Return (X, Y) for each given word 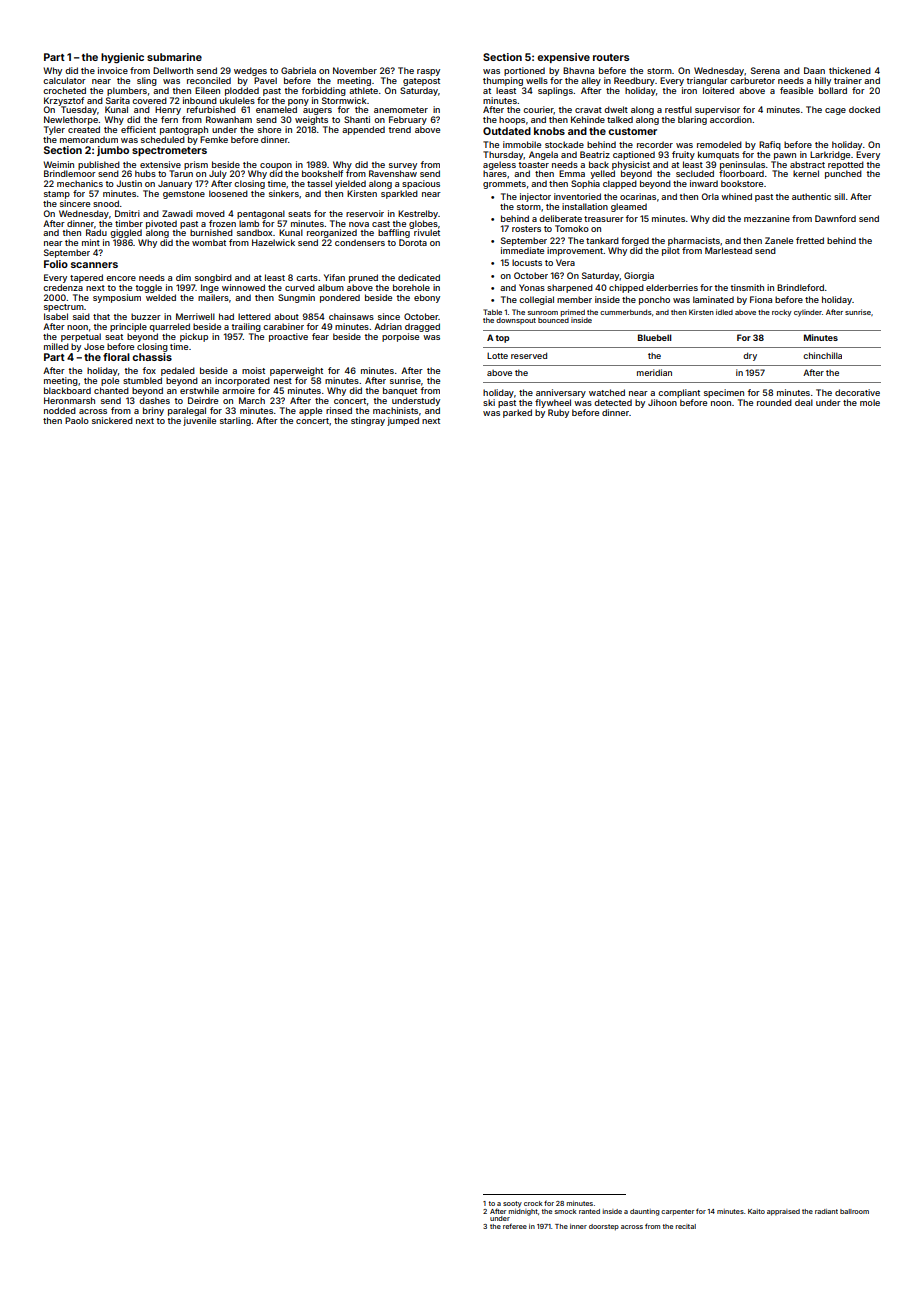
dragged (422, 327)
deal (804, 402)
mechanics (80, 183)
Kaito (756, 1211)
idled (724, 312)
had (226, 316)
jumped (403, 421)
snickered (112, 420)
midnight (523, 1212)
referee (515, 1226)
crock (533, 1203)
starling (235, 421)
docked (864, 109)
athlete (363, 90)
